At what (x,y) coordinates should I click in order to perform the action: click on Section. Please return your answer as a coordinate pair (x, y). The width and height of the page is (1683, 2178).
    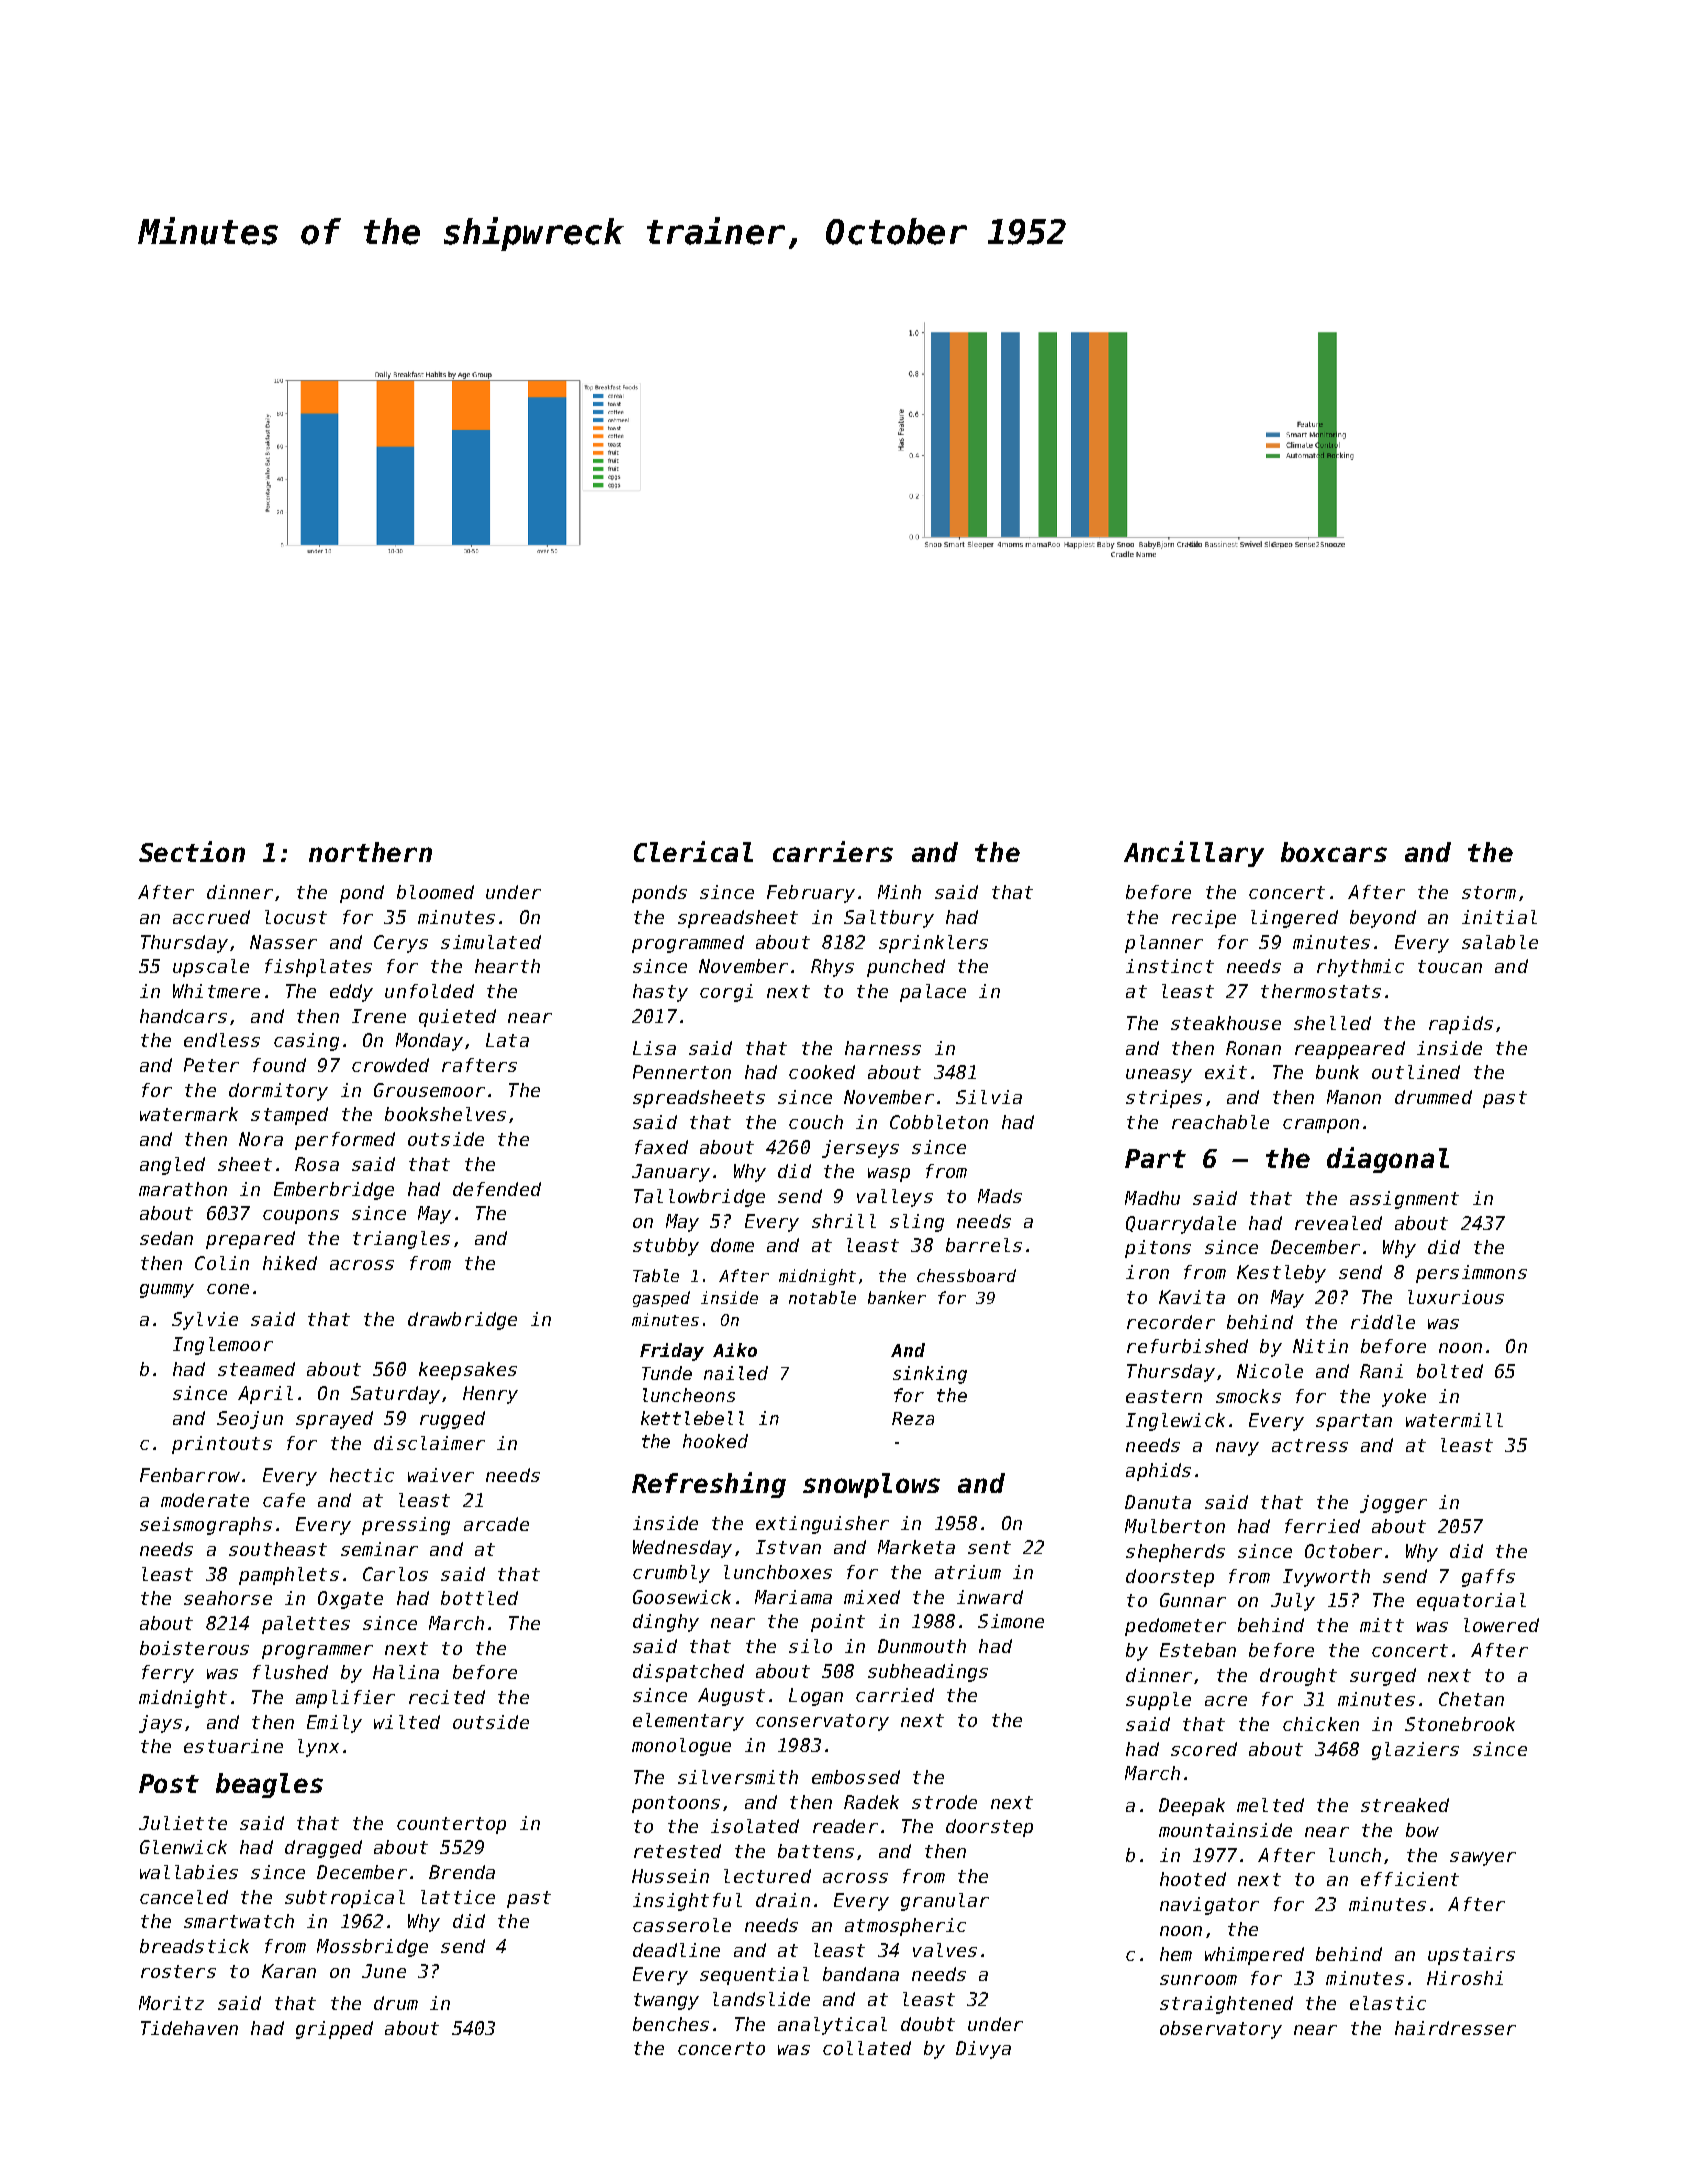
    Looking at the image, I should click on (192, 851).
